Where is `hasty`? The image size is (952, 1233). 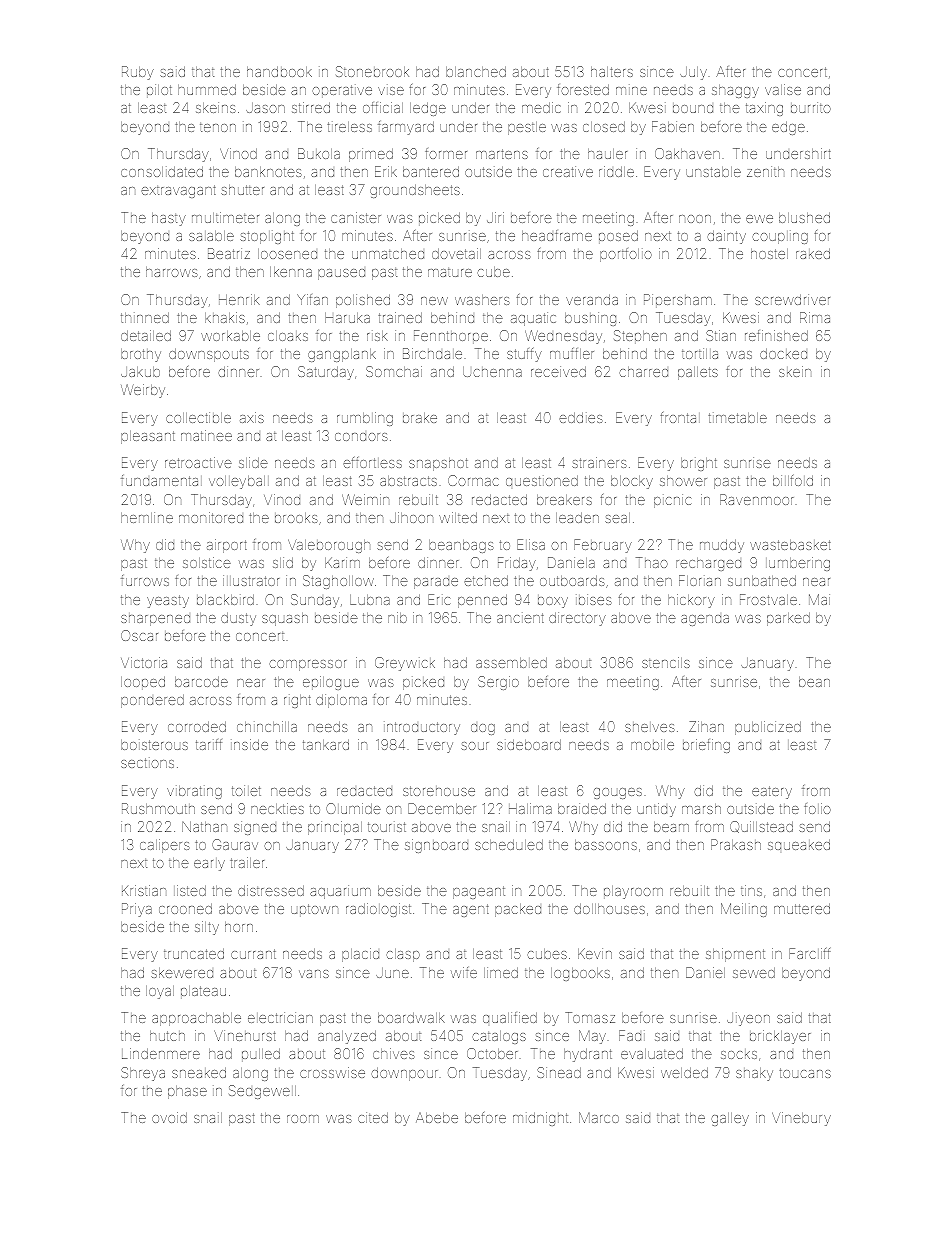
hasty is located at coordinates (169, 219).
